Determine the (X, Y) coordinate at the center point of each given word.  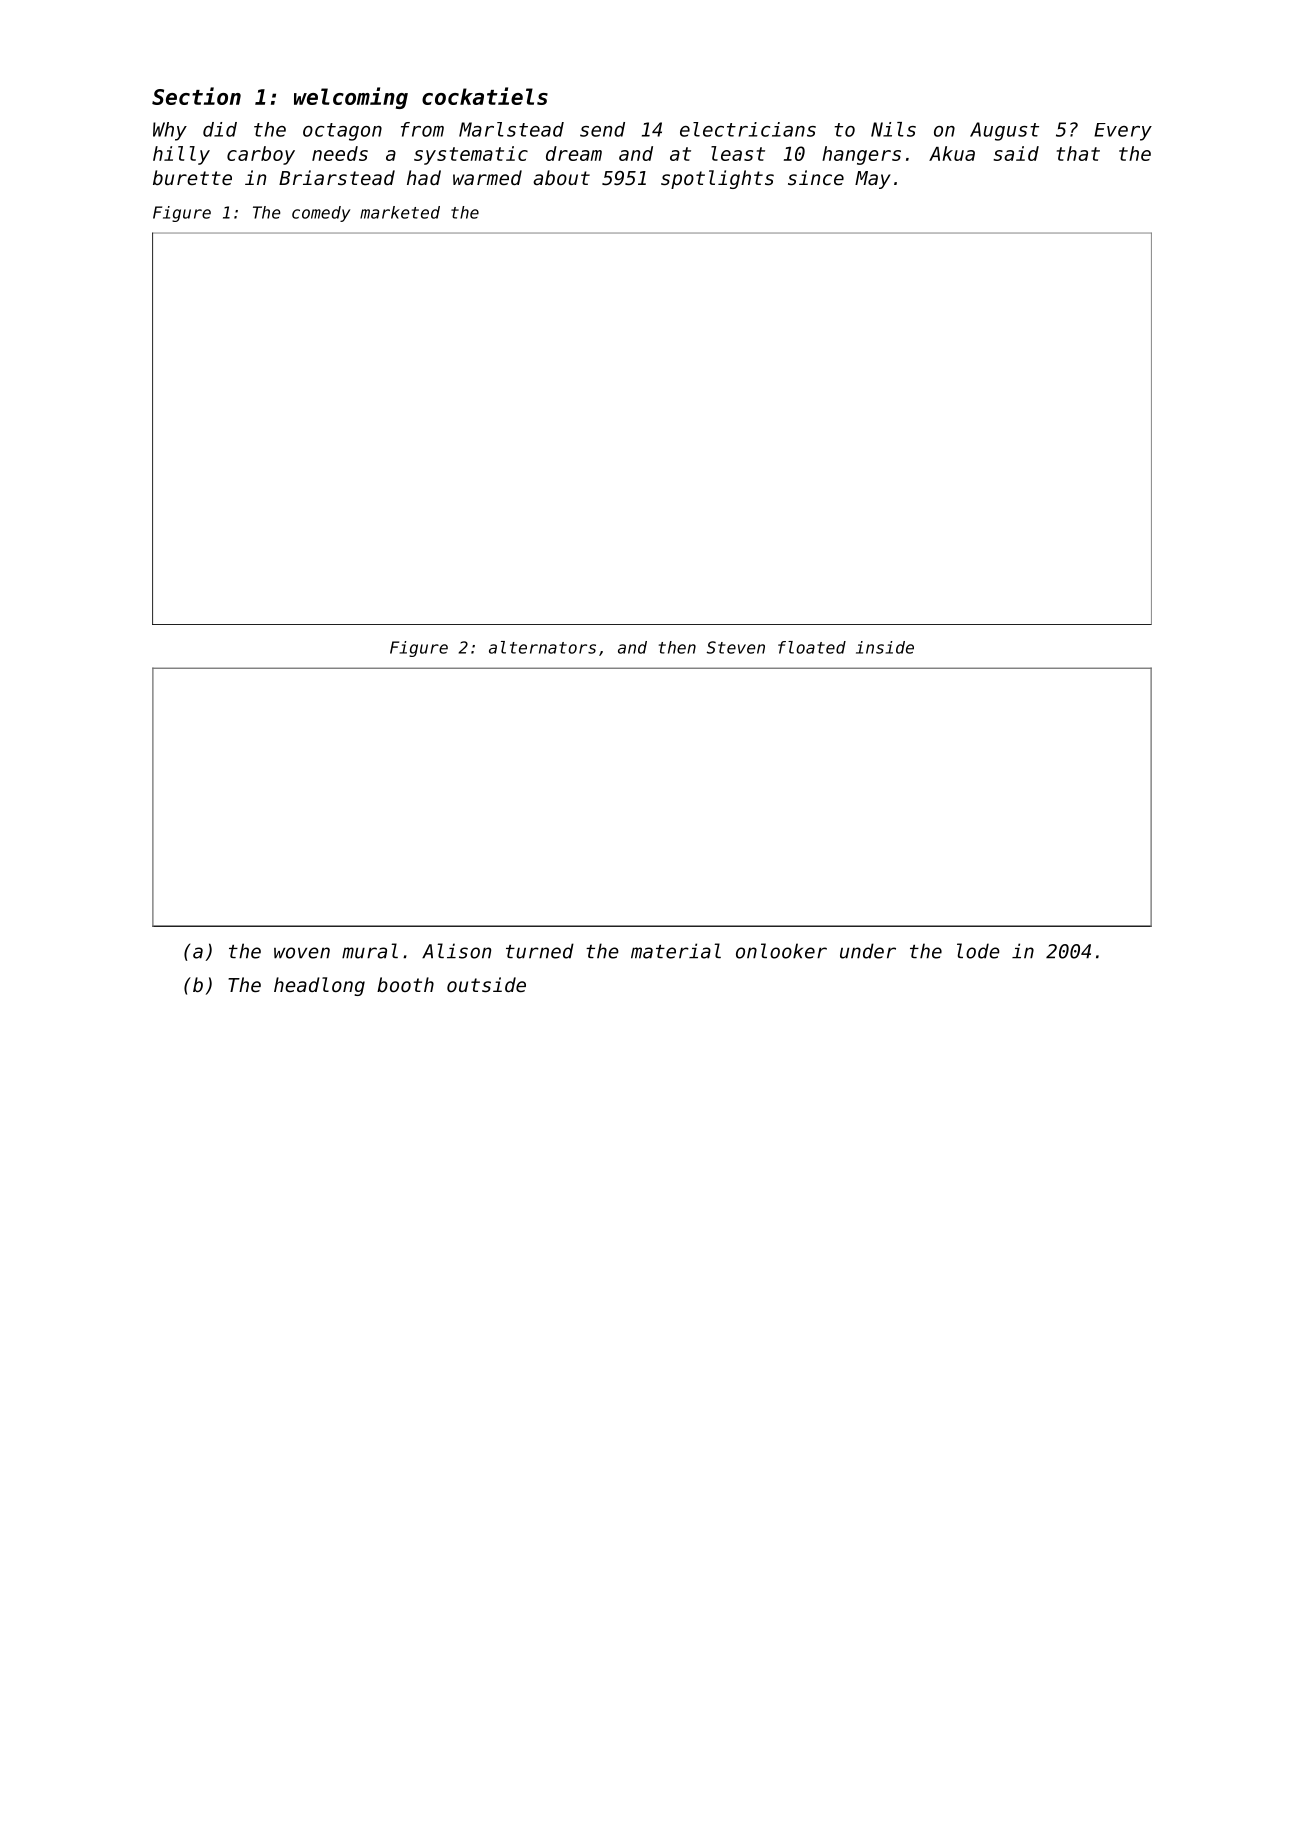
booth (405, 984)
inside (885, 647)
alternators (542, 647)
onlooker (781, 951)
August (1004, 131)
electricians (748, 129)
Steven (736, 647)
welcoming (351, 98)
